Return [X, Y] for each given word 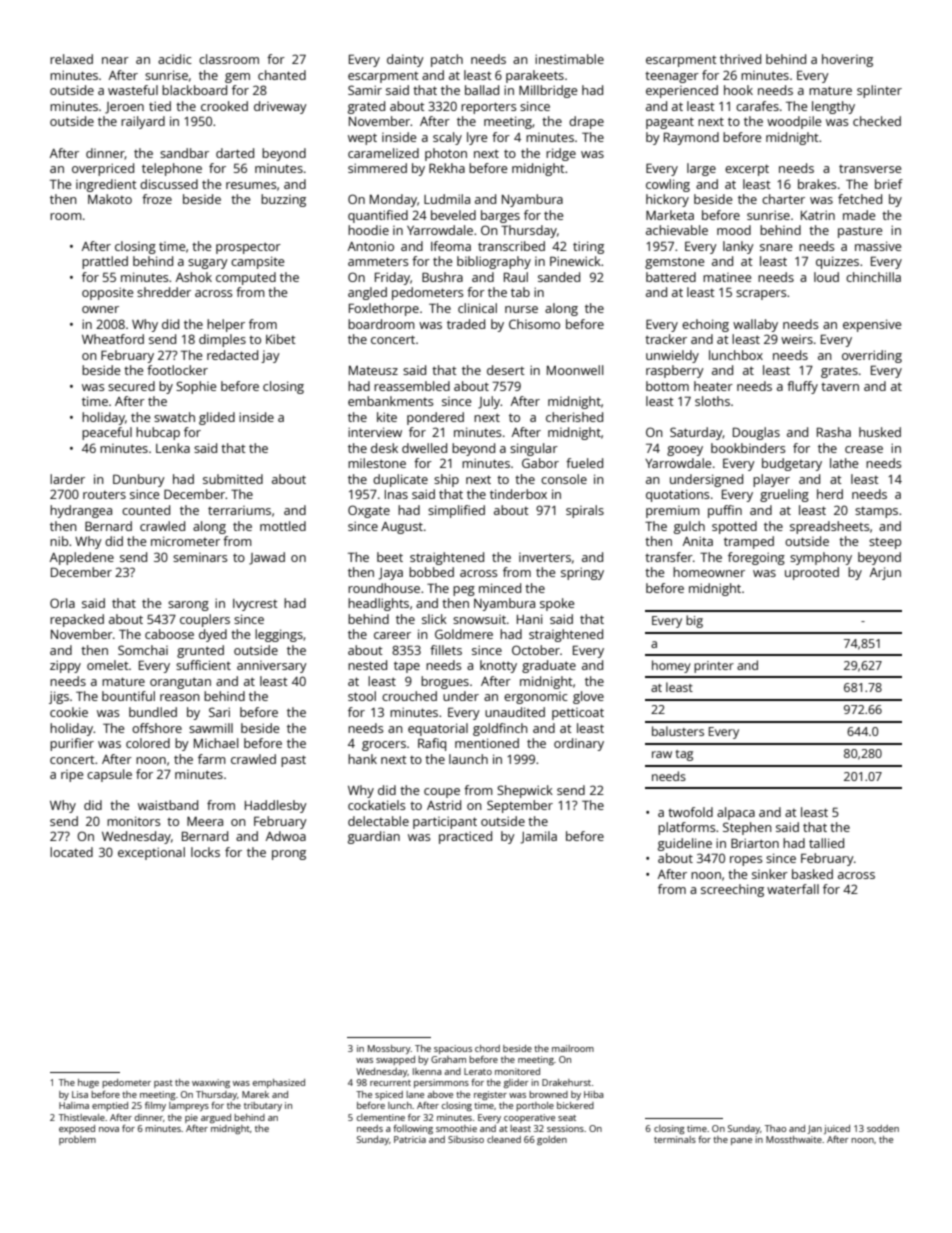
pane [741, 1141]
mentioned [487, 743]
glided [217, 418]
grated [366, 107]
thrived [740, 59]
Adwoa [286, 836]
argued [216, 1118]
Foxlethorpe [384, 309]
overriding [872, 356]
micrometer [185, 541]
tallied [826, 843]
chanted [282, 75]
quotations [678, 495]
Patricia [410, 1139]
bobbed [431, 572]
